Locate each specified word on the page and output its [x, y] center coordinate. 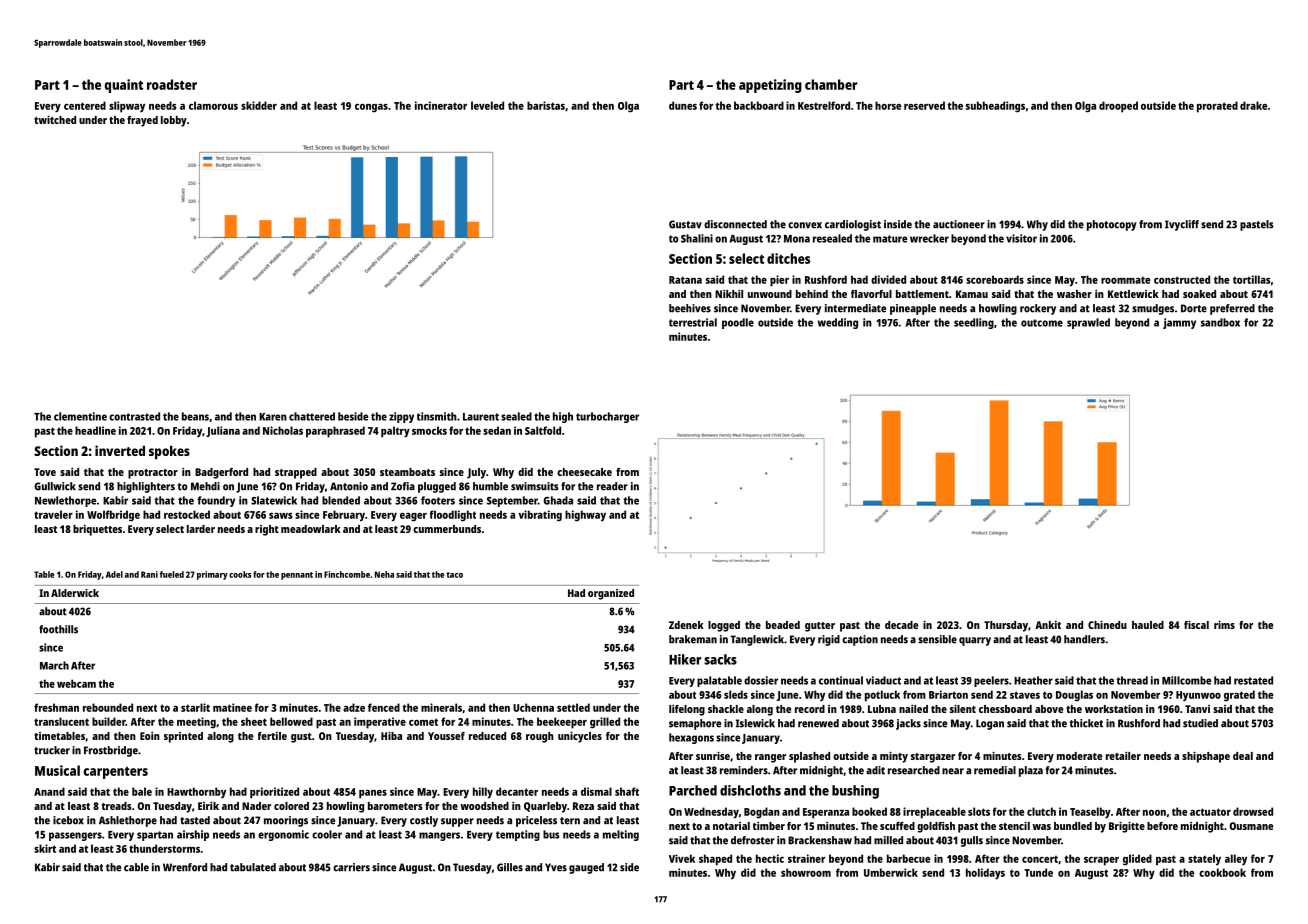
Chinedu [1107, 625]
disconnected [735, 224]
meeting [196, 723]
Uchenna [533, 707]
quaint [124, 86]
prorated [1217, 107]
